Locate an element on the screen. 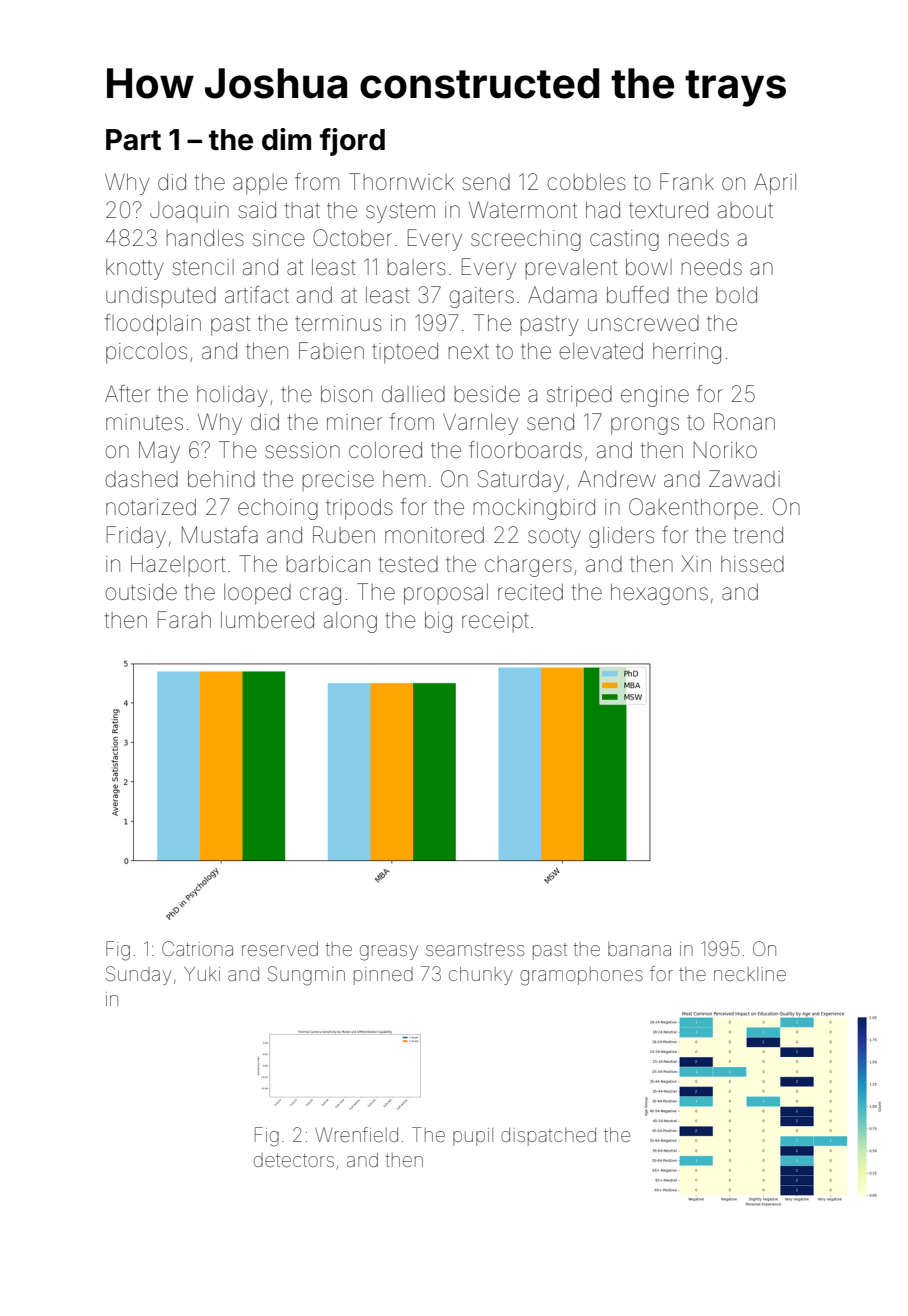 The width and height of the screenshot is (908, 1316). dispatched is located at coordinates (548, 1137).
